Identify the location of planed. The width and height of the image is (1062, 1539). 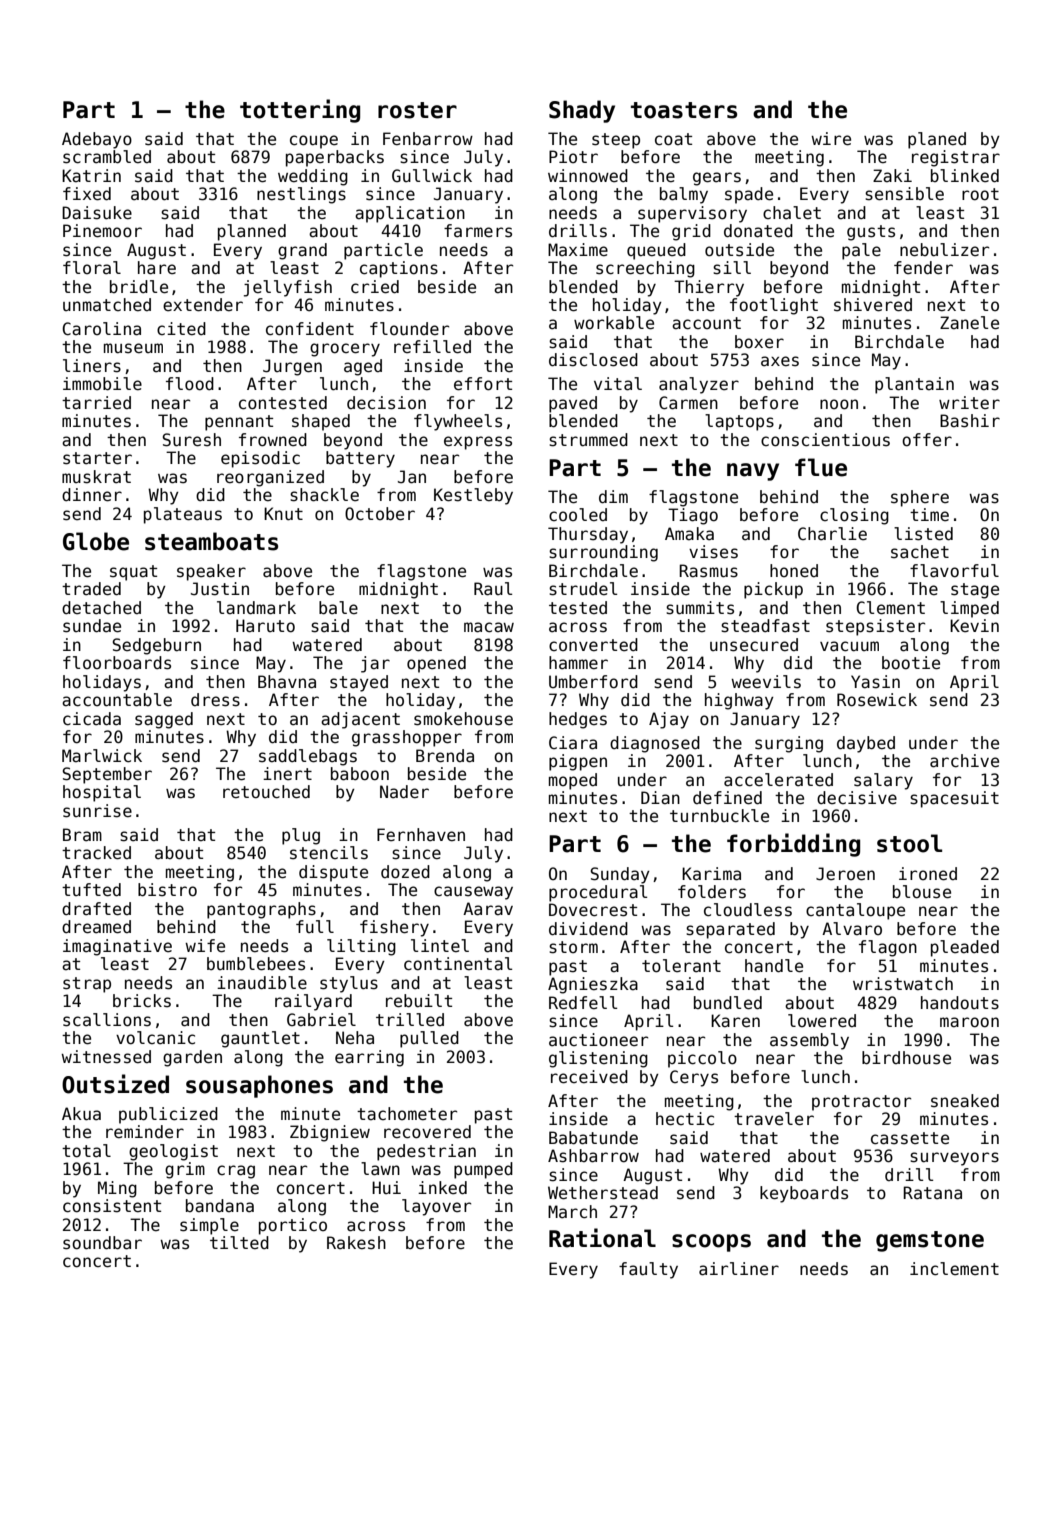
(937, 140).
